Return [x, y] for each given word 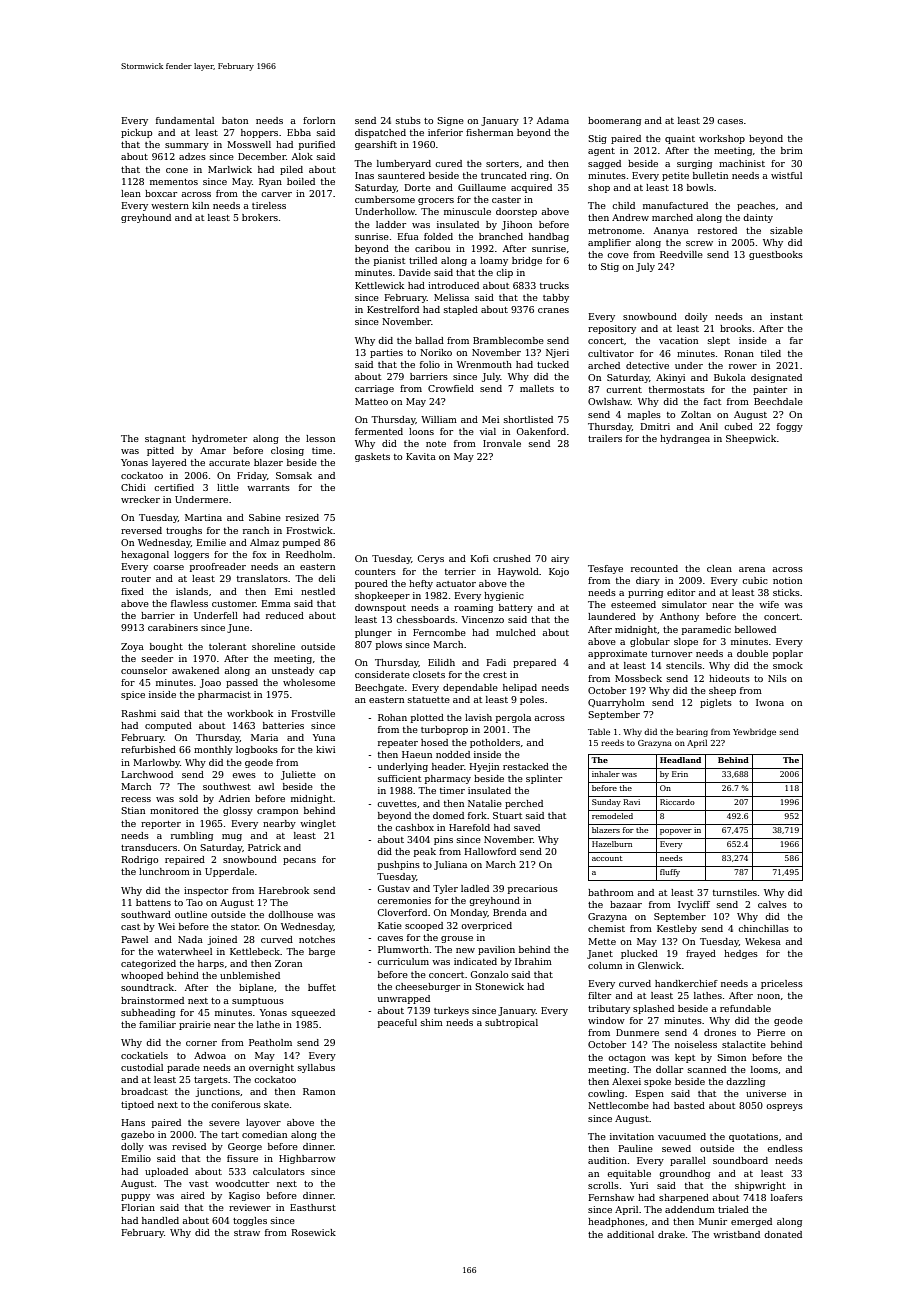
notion [787, 580]
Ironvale [502, 443]
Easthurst [313, 1207]
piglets [716, 703]
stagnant [165, 440]
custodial [142, 1067]
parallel [688, 1161]
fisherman [489, 132]
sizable [786, 230]
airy [560, 559]
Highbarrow [307, 1159]
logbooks [257, 750]
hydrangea [685, 439]
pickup [136, 133]
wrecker [140, 499]
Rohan [392, 717]
